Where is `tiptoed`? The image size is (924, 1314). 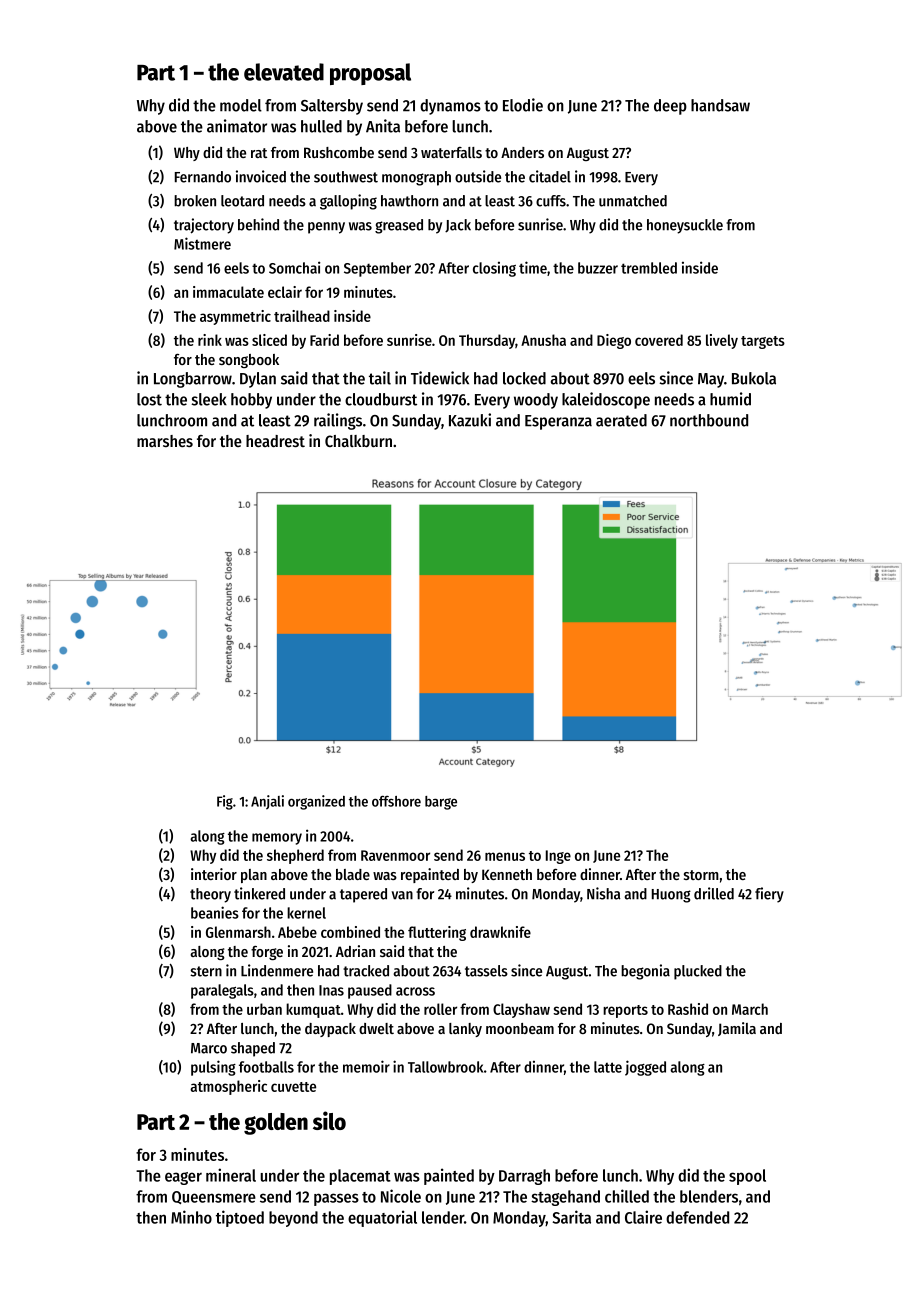
tiptoed is located at coordinates (240, 1218).
